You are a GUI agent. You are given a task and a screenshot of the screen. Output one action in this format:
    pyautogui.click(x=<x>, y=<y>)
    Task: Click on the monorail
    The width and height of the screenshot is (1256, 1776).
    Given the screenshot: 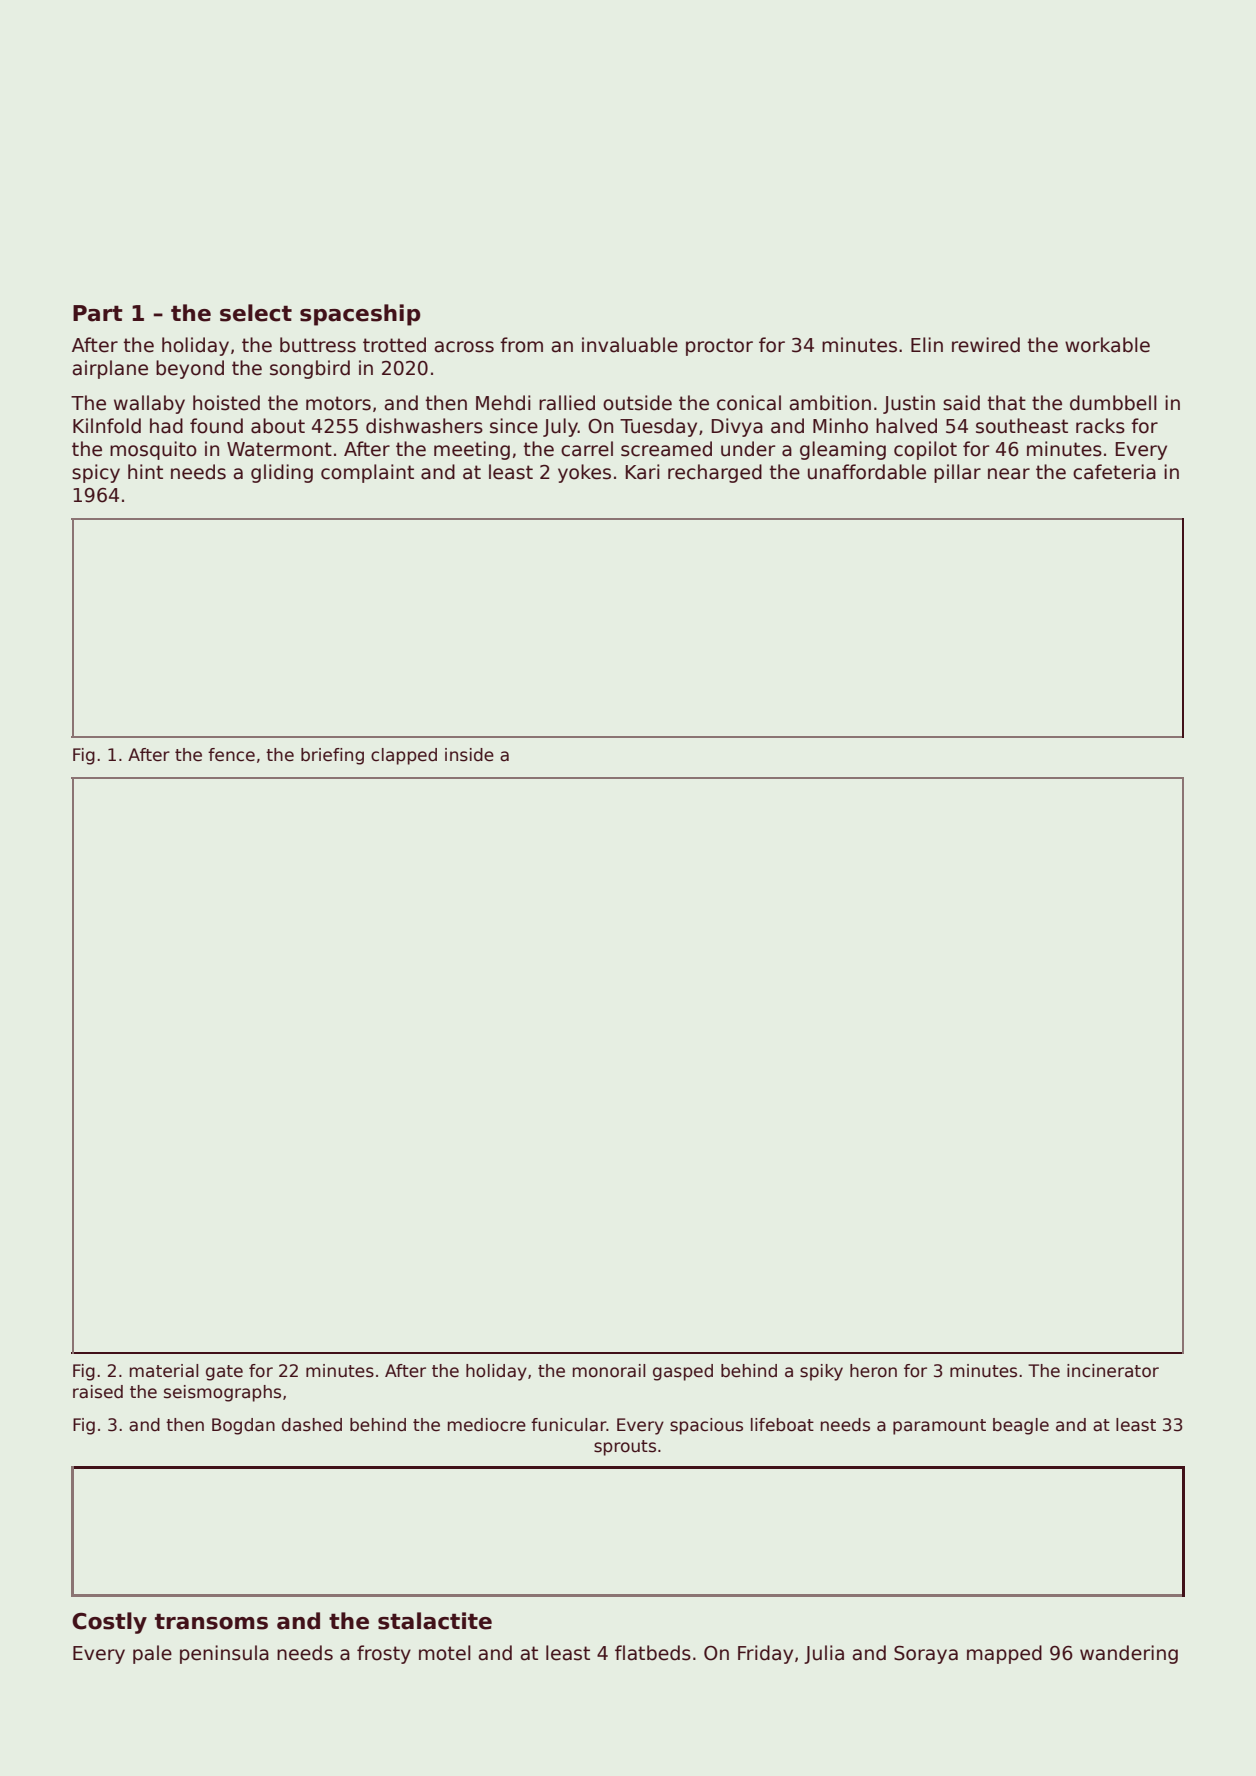 What is the action you would take?
    pyautogui.click(x=609, y=1371)
